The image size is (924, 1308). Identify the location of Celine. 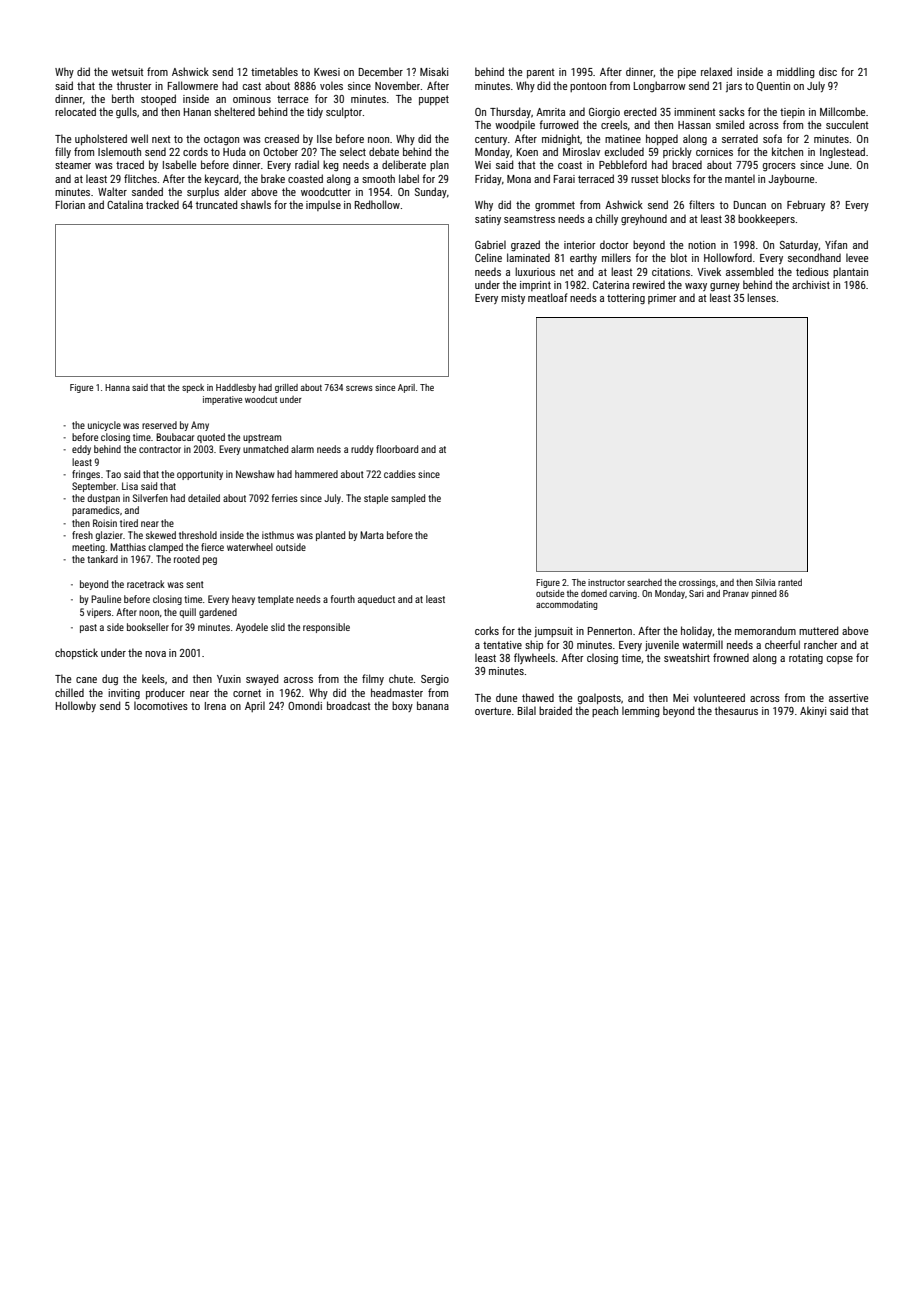
(488, 257).
